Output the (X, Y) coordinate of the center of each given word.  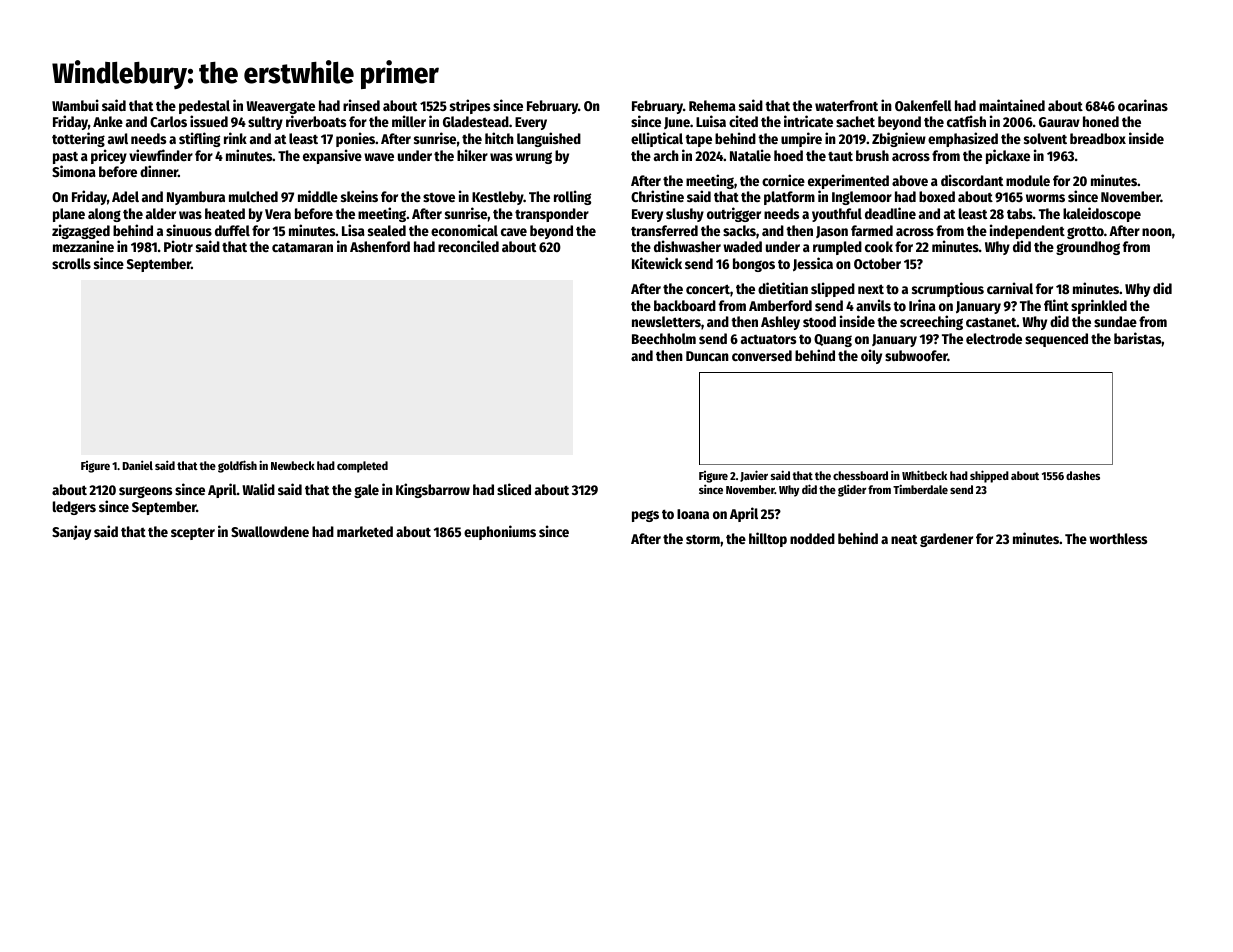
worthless (1118, 538)
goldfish (237, 466)
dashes (1083, 475)
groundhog (1088, 248)
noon (1157, 232)
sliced (514, 489)
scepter (193, 534)
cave (514, 232)
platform (789, 198)
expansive (332, 156)
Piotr (178, 246)
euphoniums (500, 532)
